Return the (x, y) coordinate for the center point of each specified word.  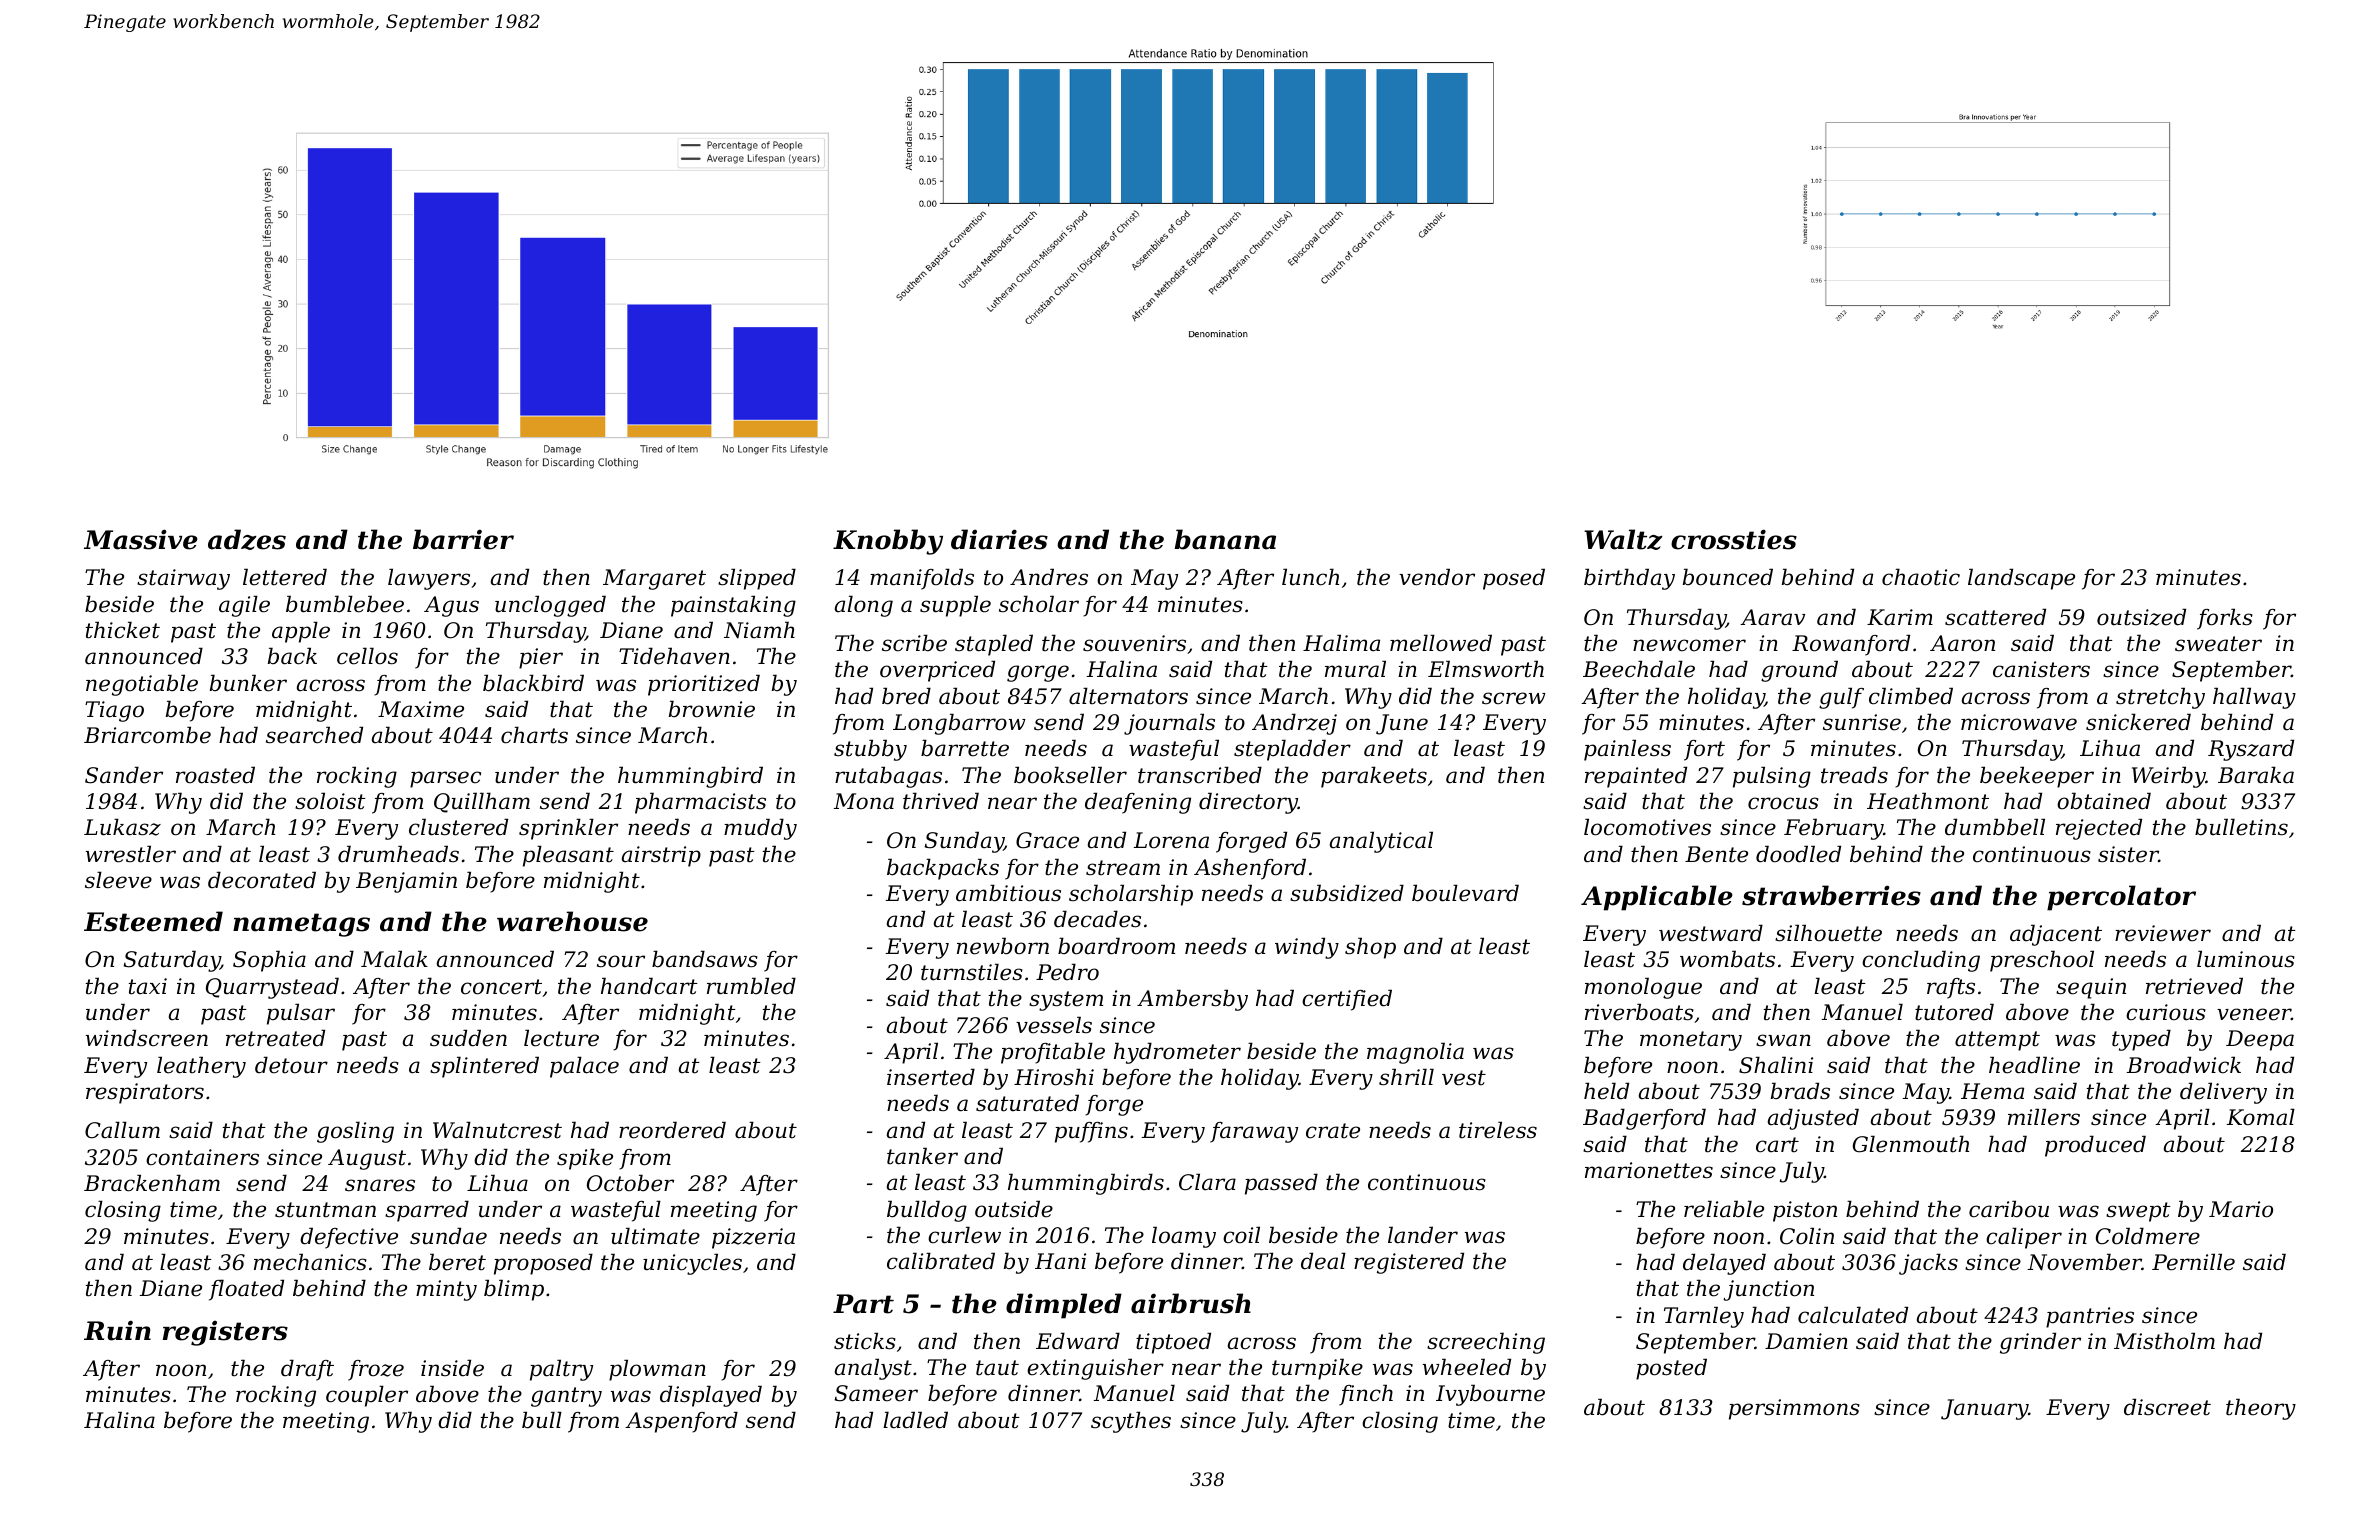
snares (380, 1185)
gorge (1038, 673)
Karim (1900, 617)
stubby (870, 750)
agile (244, 606)
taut (997, 1368)
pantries (2090, 1317)
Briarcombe (147, 735)
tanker (922, 1156)
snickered (2138, 722)
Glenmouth (1911, 1144)
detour (291, 1065)
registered (1409, 1263)
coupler (367, 1396)
